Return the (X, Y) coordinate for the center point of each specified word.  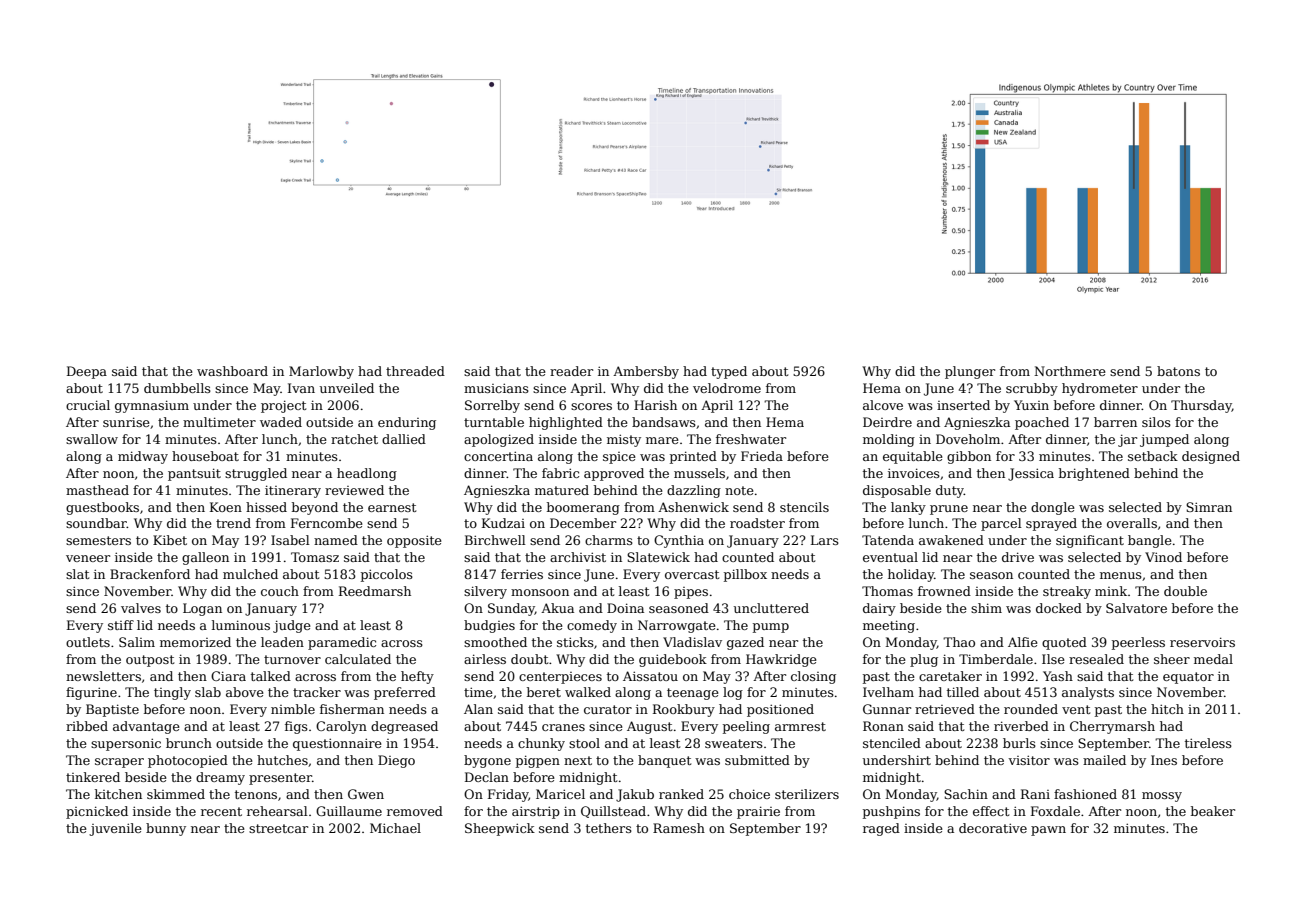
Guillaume (349, 811)
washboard (232, 371)
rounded (1031, 709)
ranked (681, 794)
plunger (970, 372)
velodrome (727, 388)
